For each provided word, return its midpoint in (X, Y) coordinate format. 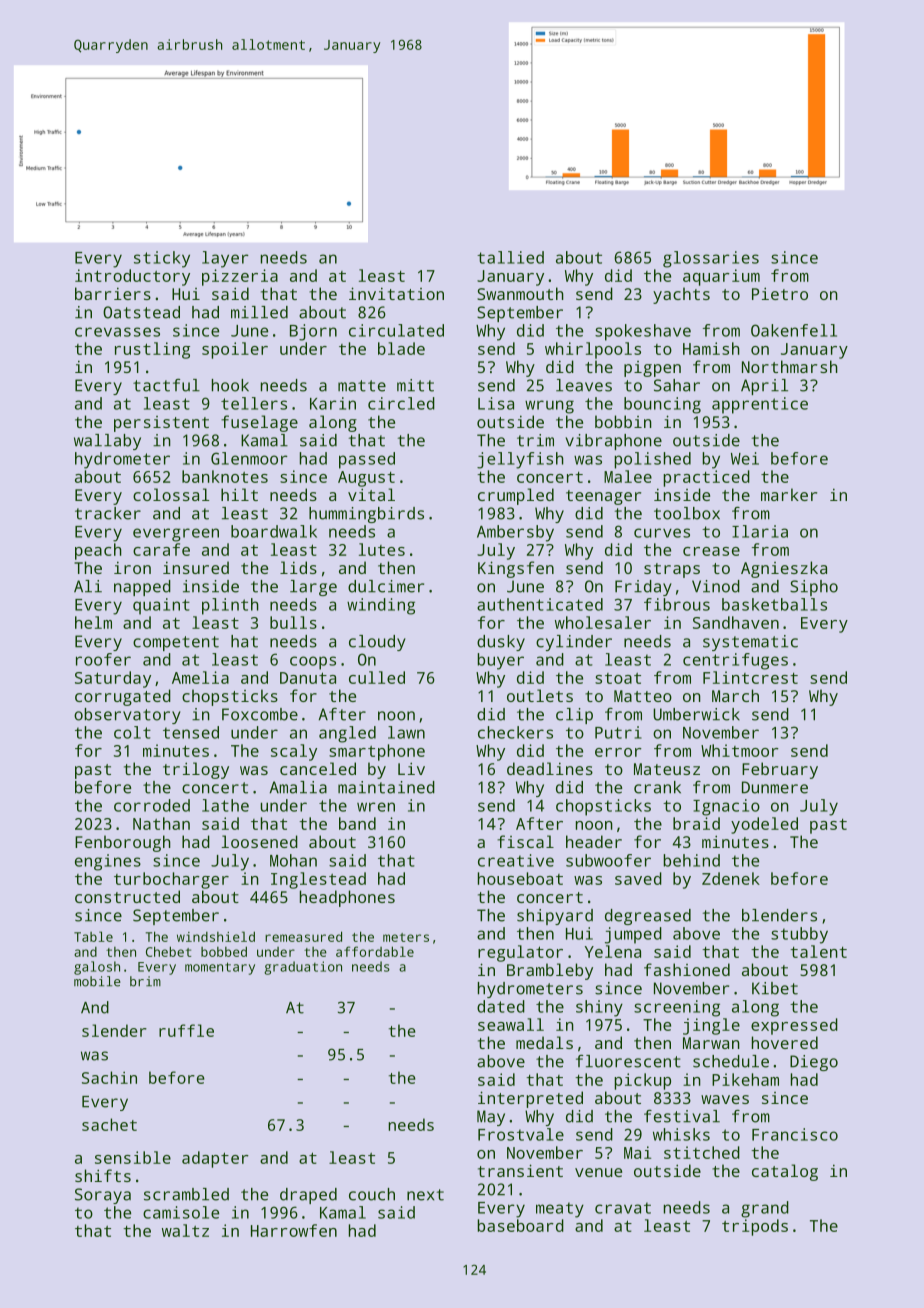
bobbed (224, 951)
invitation (396, 293)
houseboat (520, 878)
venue (598, 1172)
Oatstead (141, 312)
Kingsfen (516, 569)
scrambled (186, 1194)
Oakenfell (794, 330)
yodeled (764, 825)
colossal (171, 494)
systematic (750, 643)
